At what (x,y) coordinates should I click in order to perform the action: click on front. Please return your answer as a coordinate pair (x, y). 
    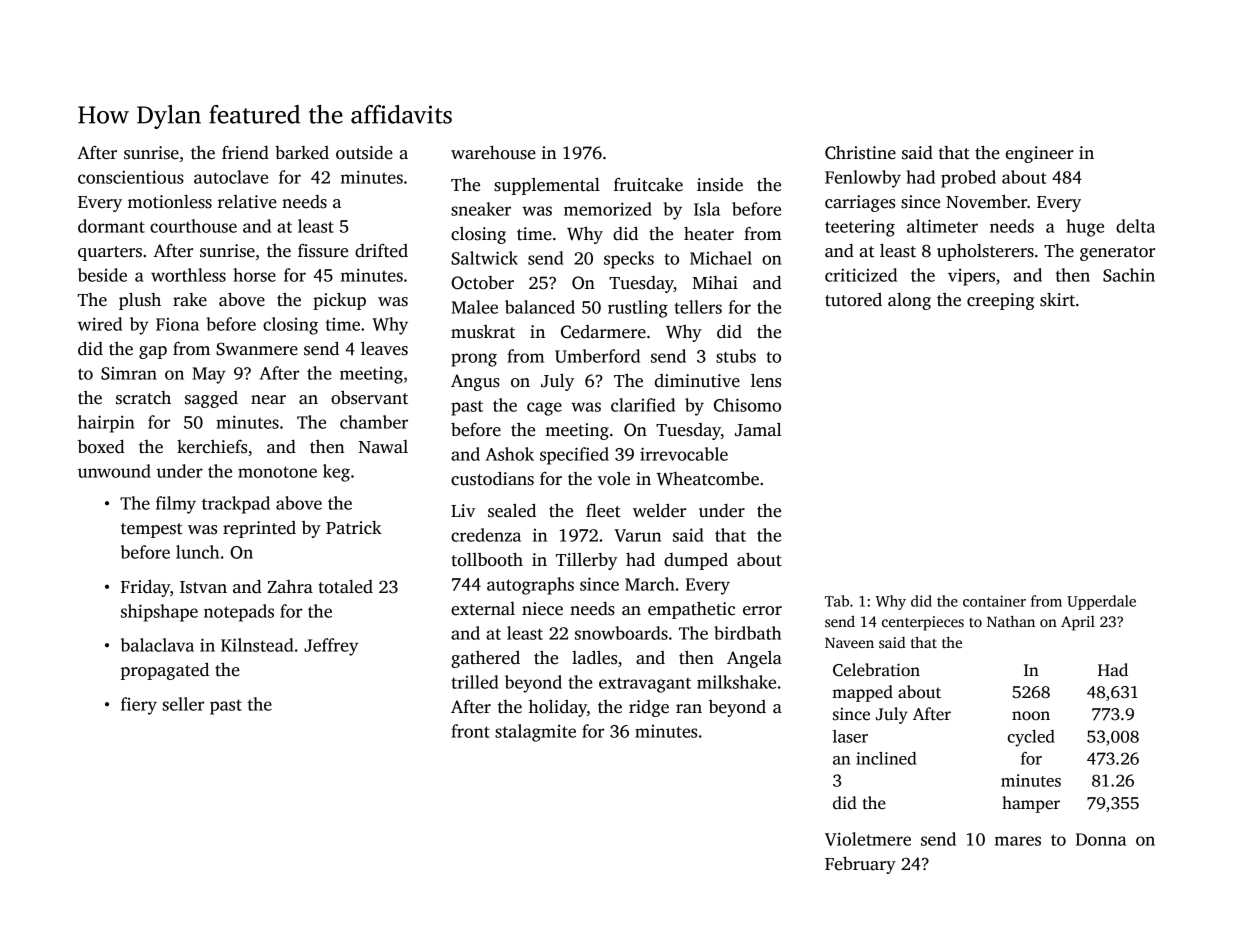
    Looking at the image, I should click on (470, 731).
